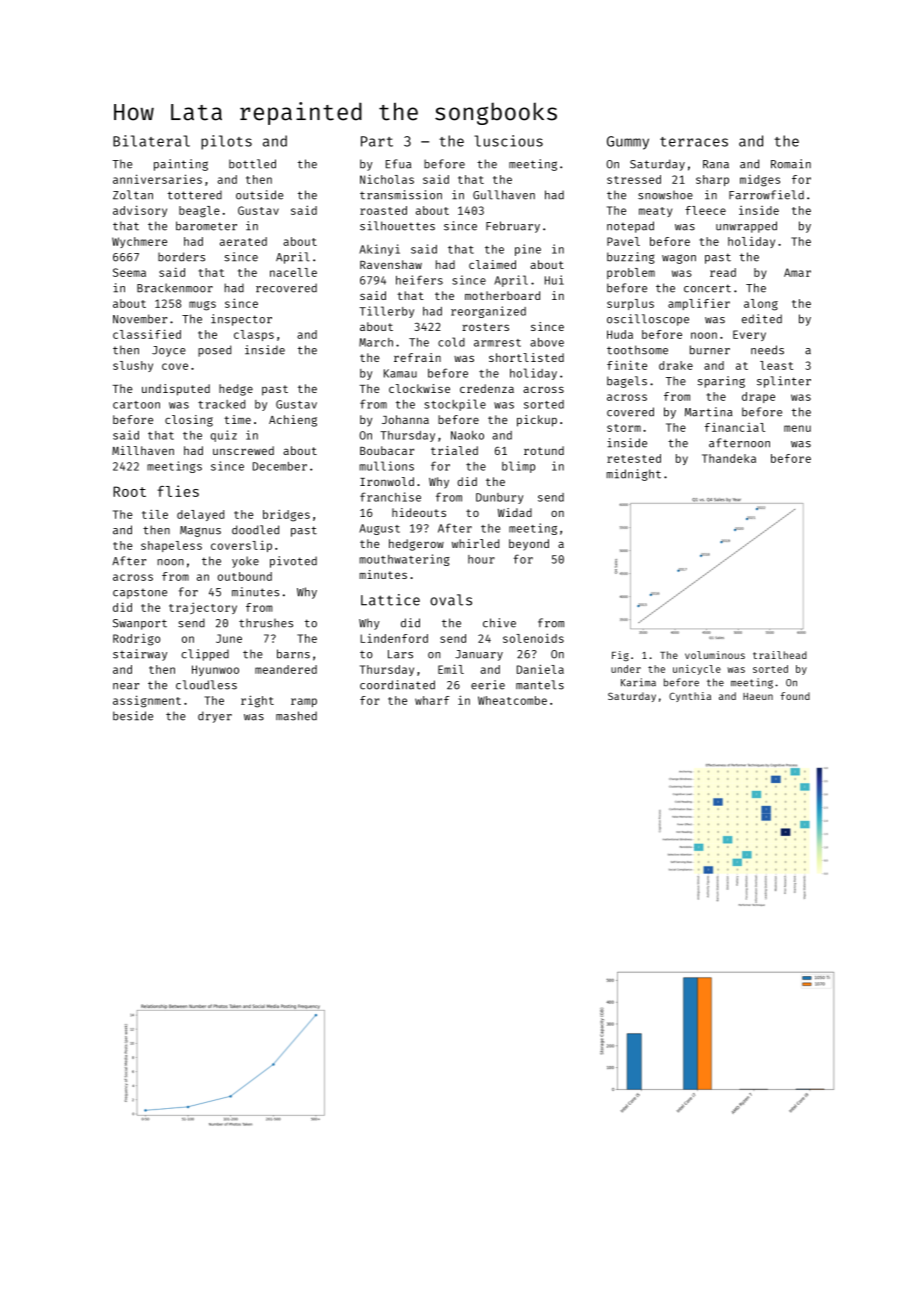 The image size is (924, 1308). What do you see at coordinates (630, 304) in the image?
I see `surplus` at bounding box center [630, 304].
